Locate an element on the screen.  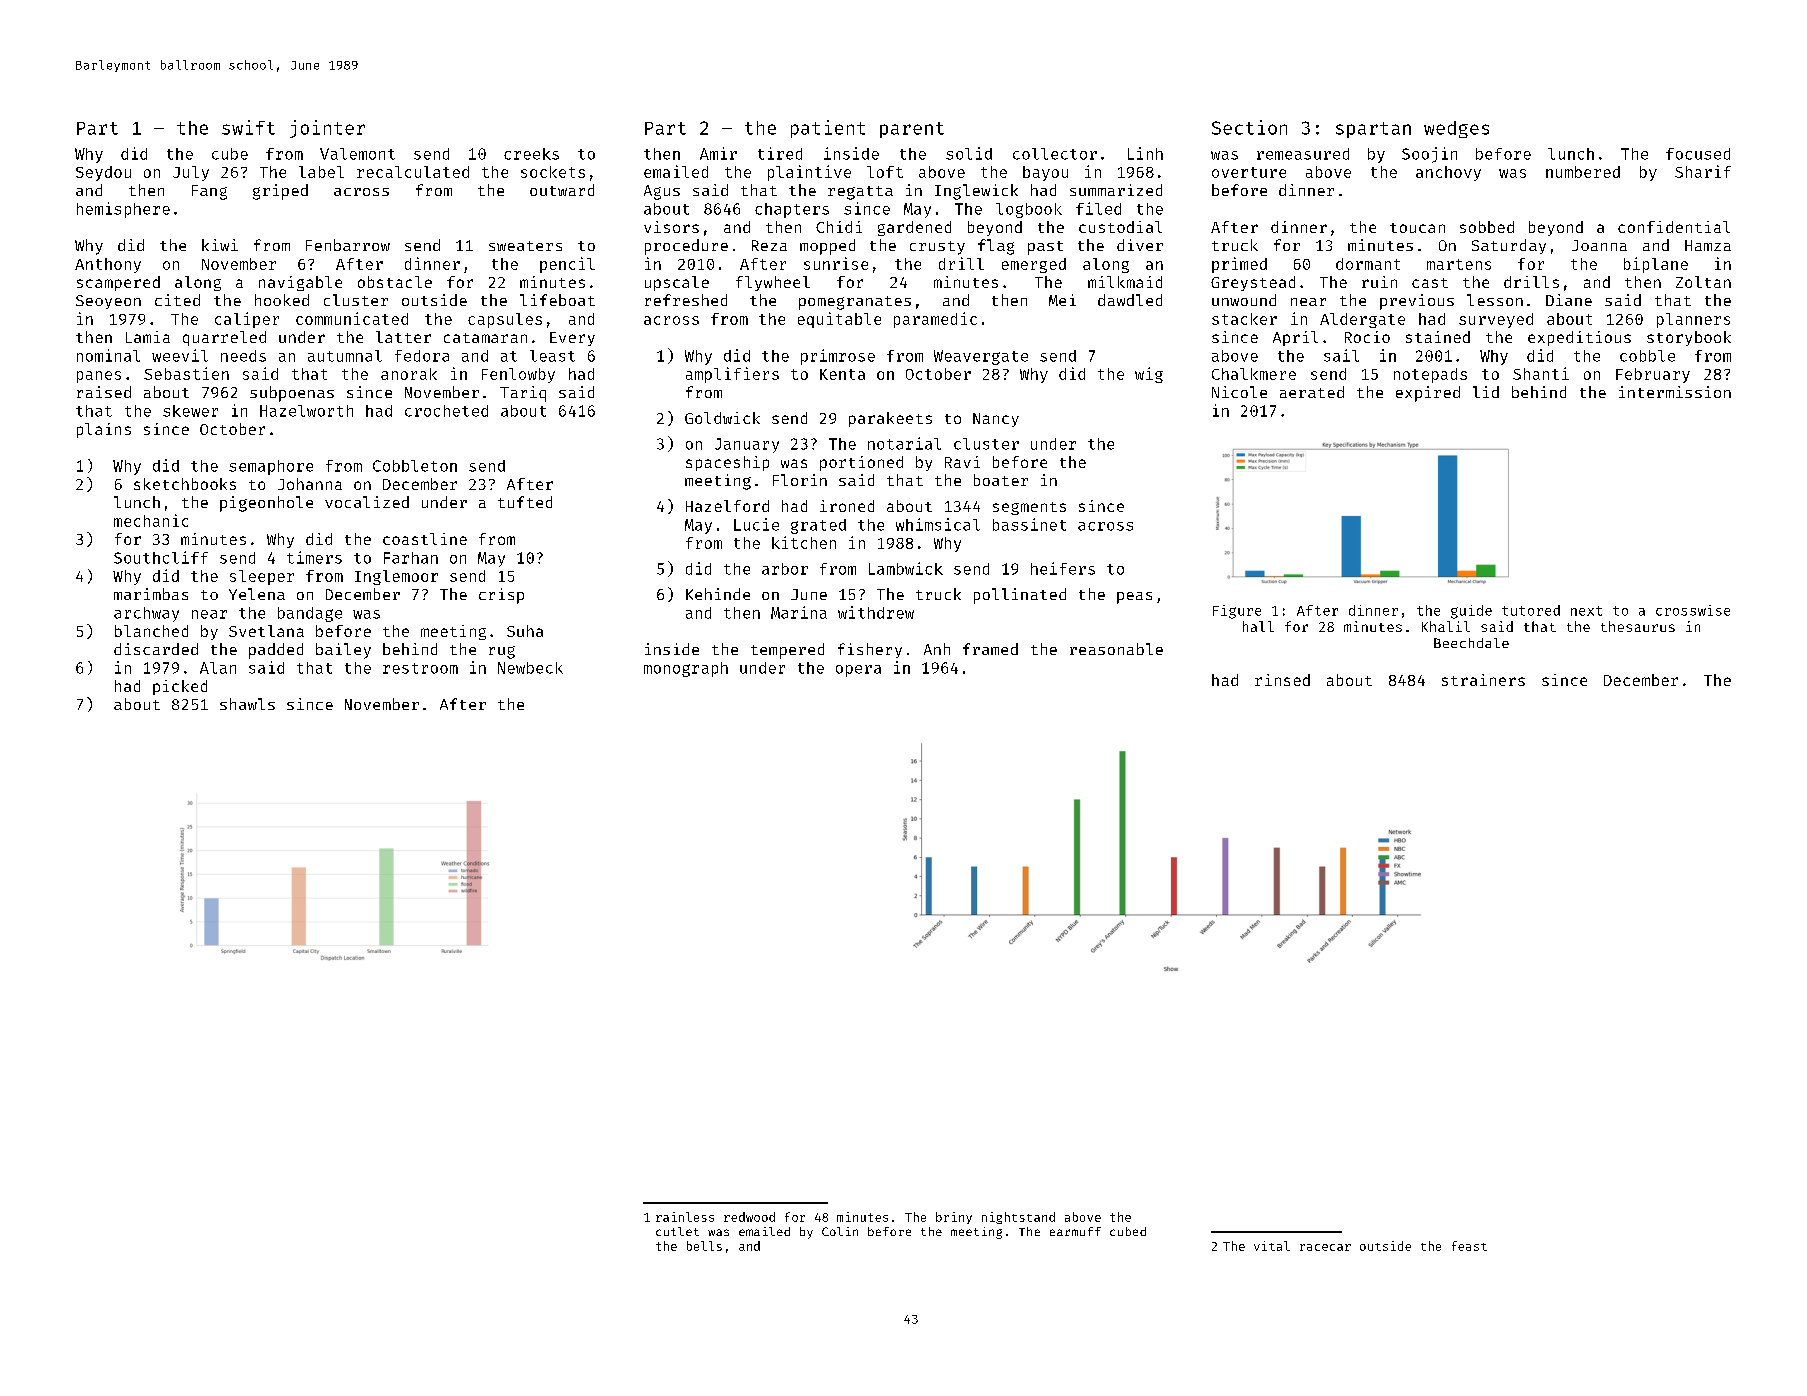
nominal is located at coordinates (108, 355).
